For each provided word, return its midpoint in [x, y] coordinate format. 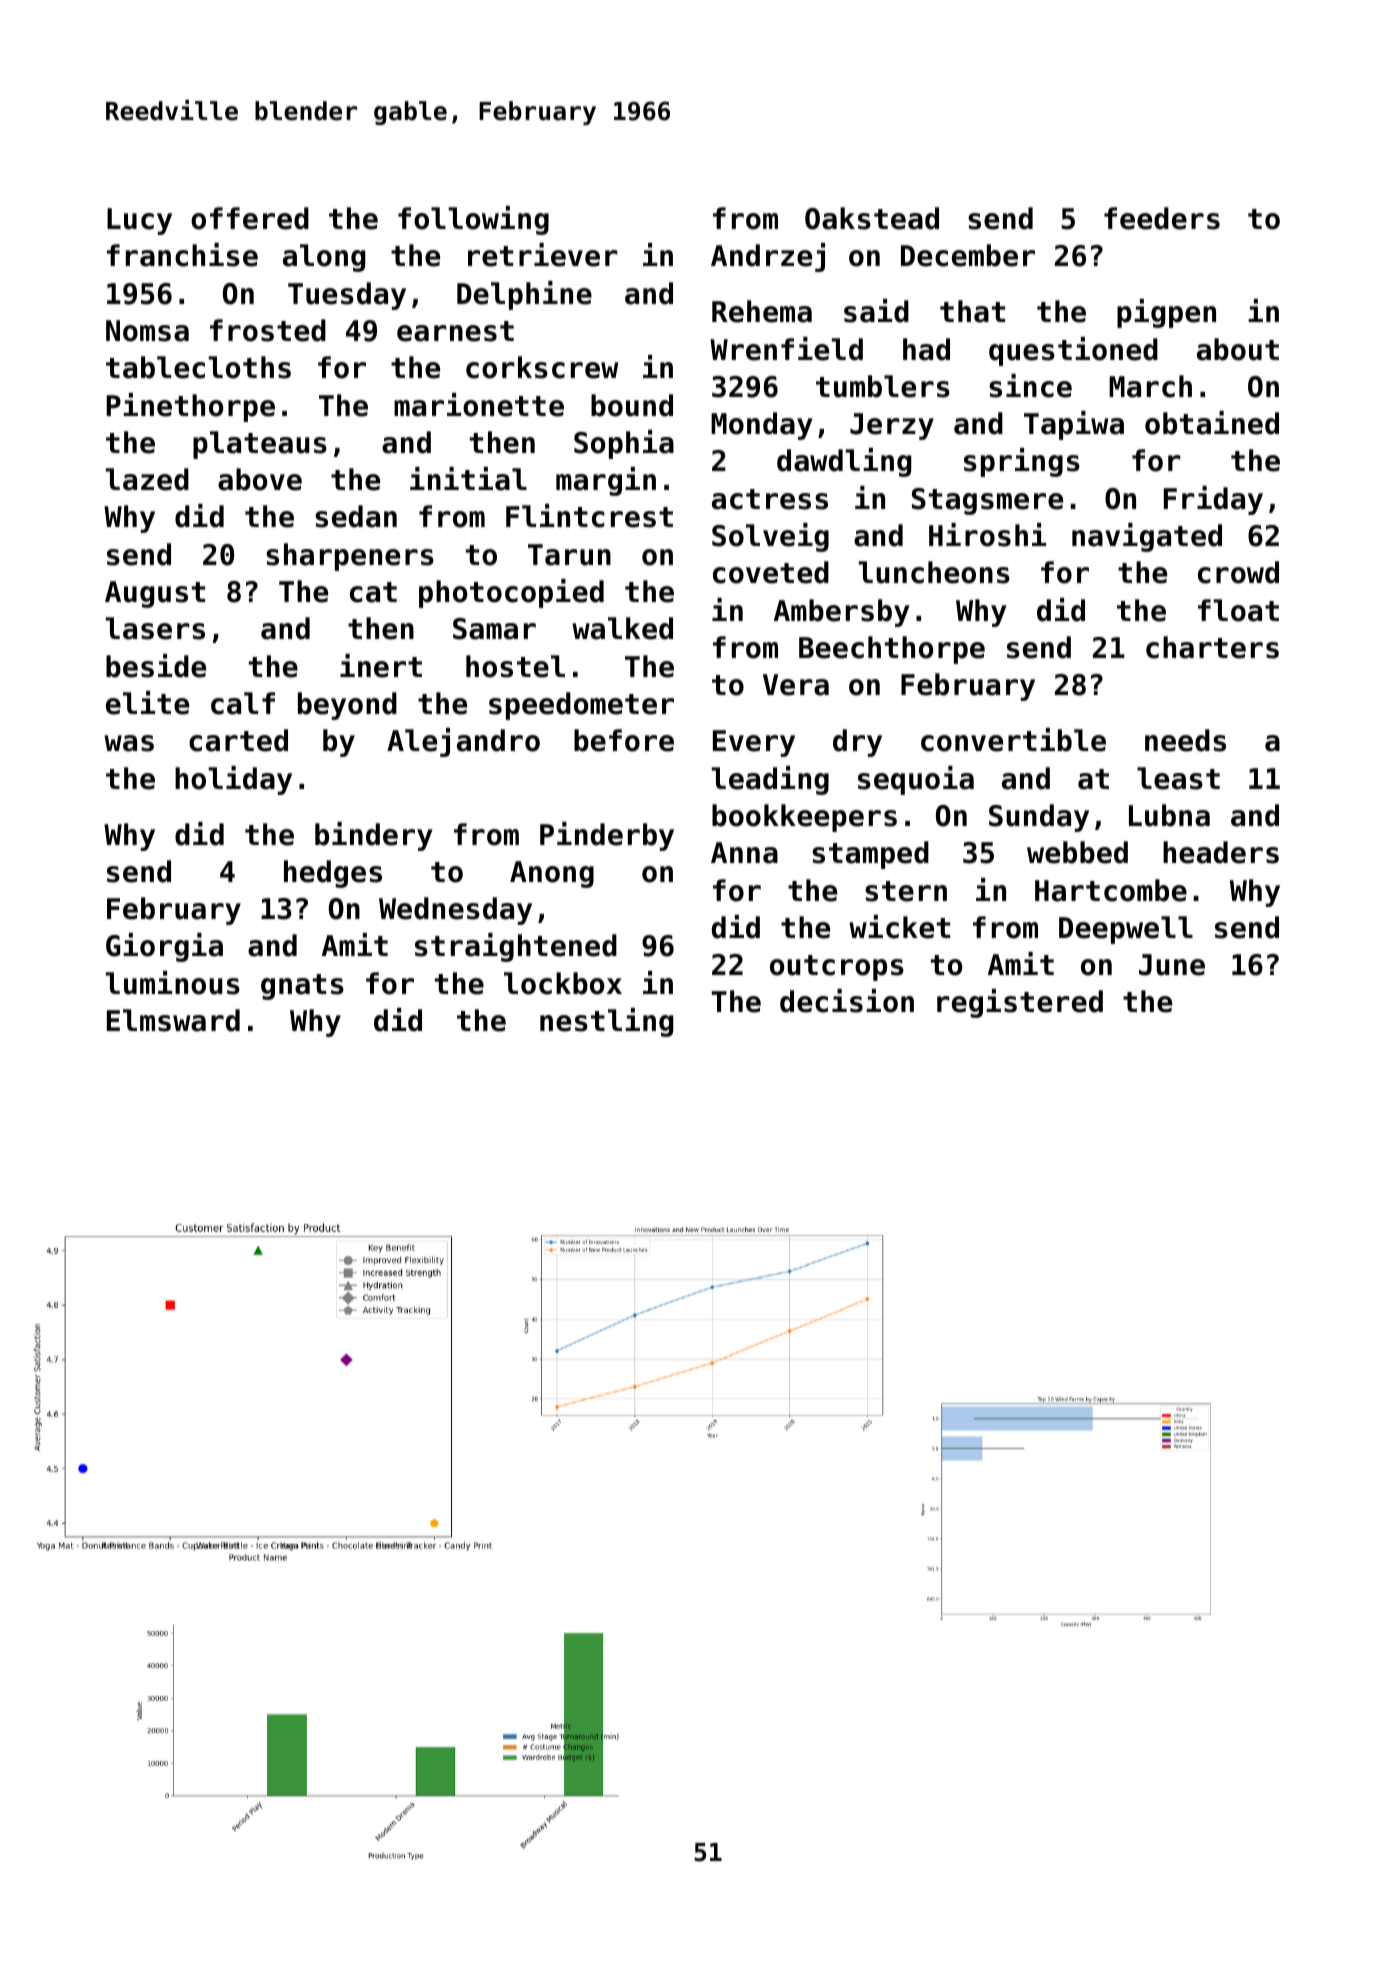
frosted [268, 330]
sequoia [916, 780]
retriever [543, 255]
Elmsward [173, 1020]
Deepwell [1126, 930]
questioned [1073, 351]
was [129, 743]
